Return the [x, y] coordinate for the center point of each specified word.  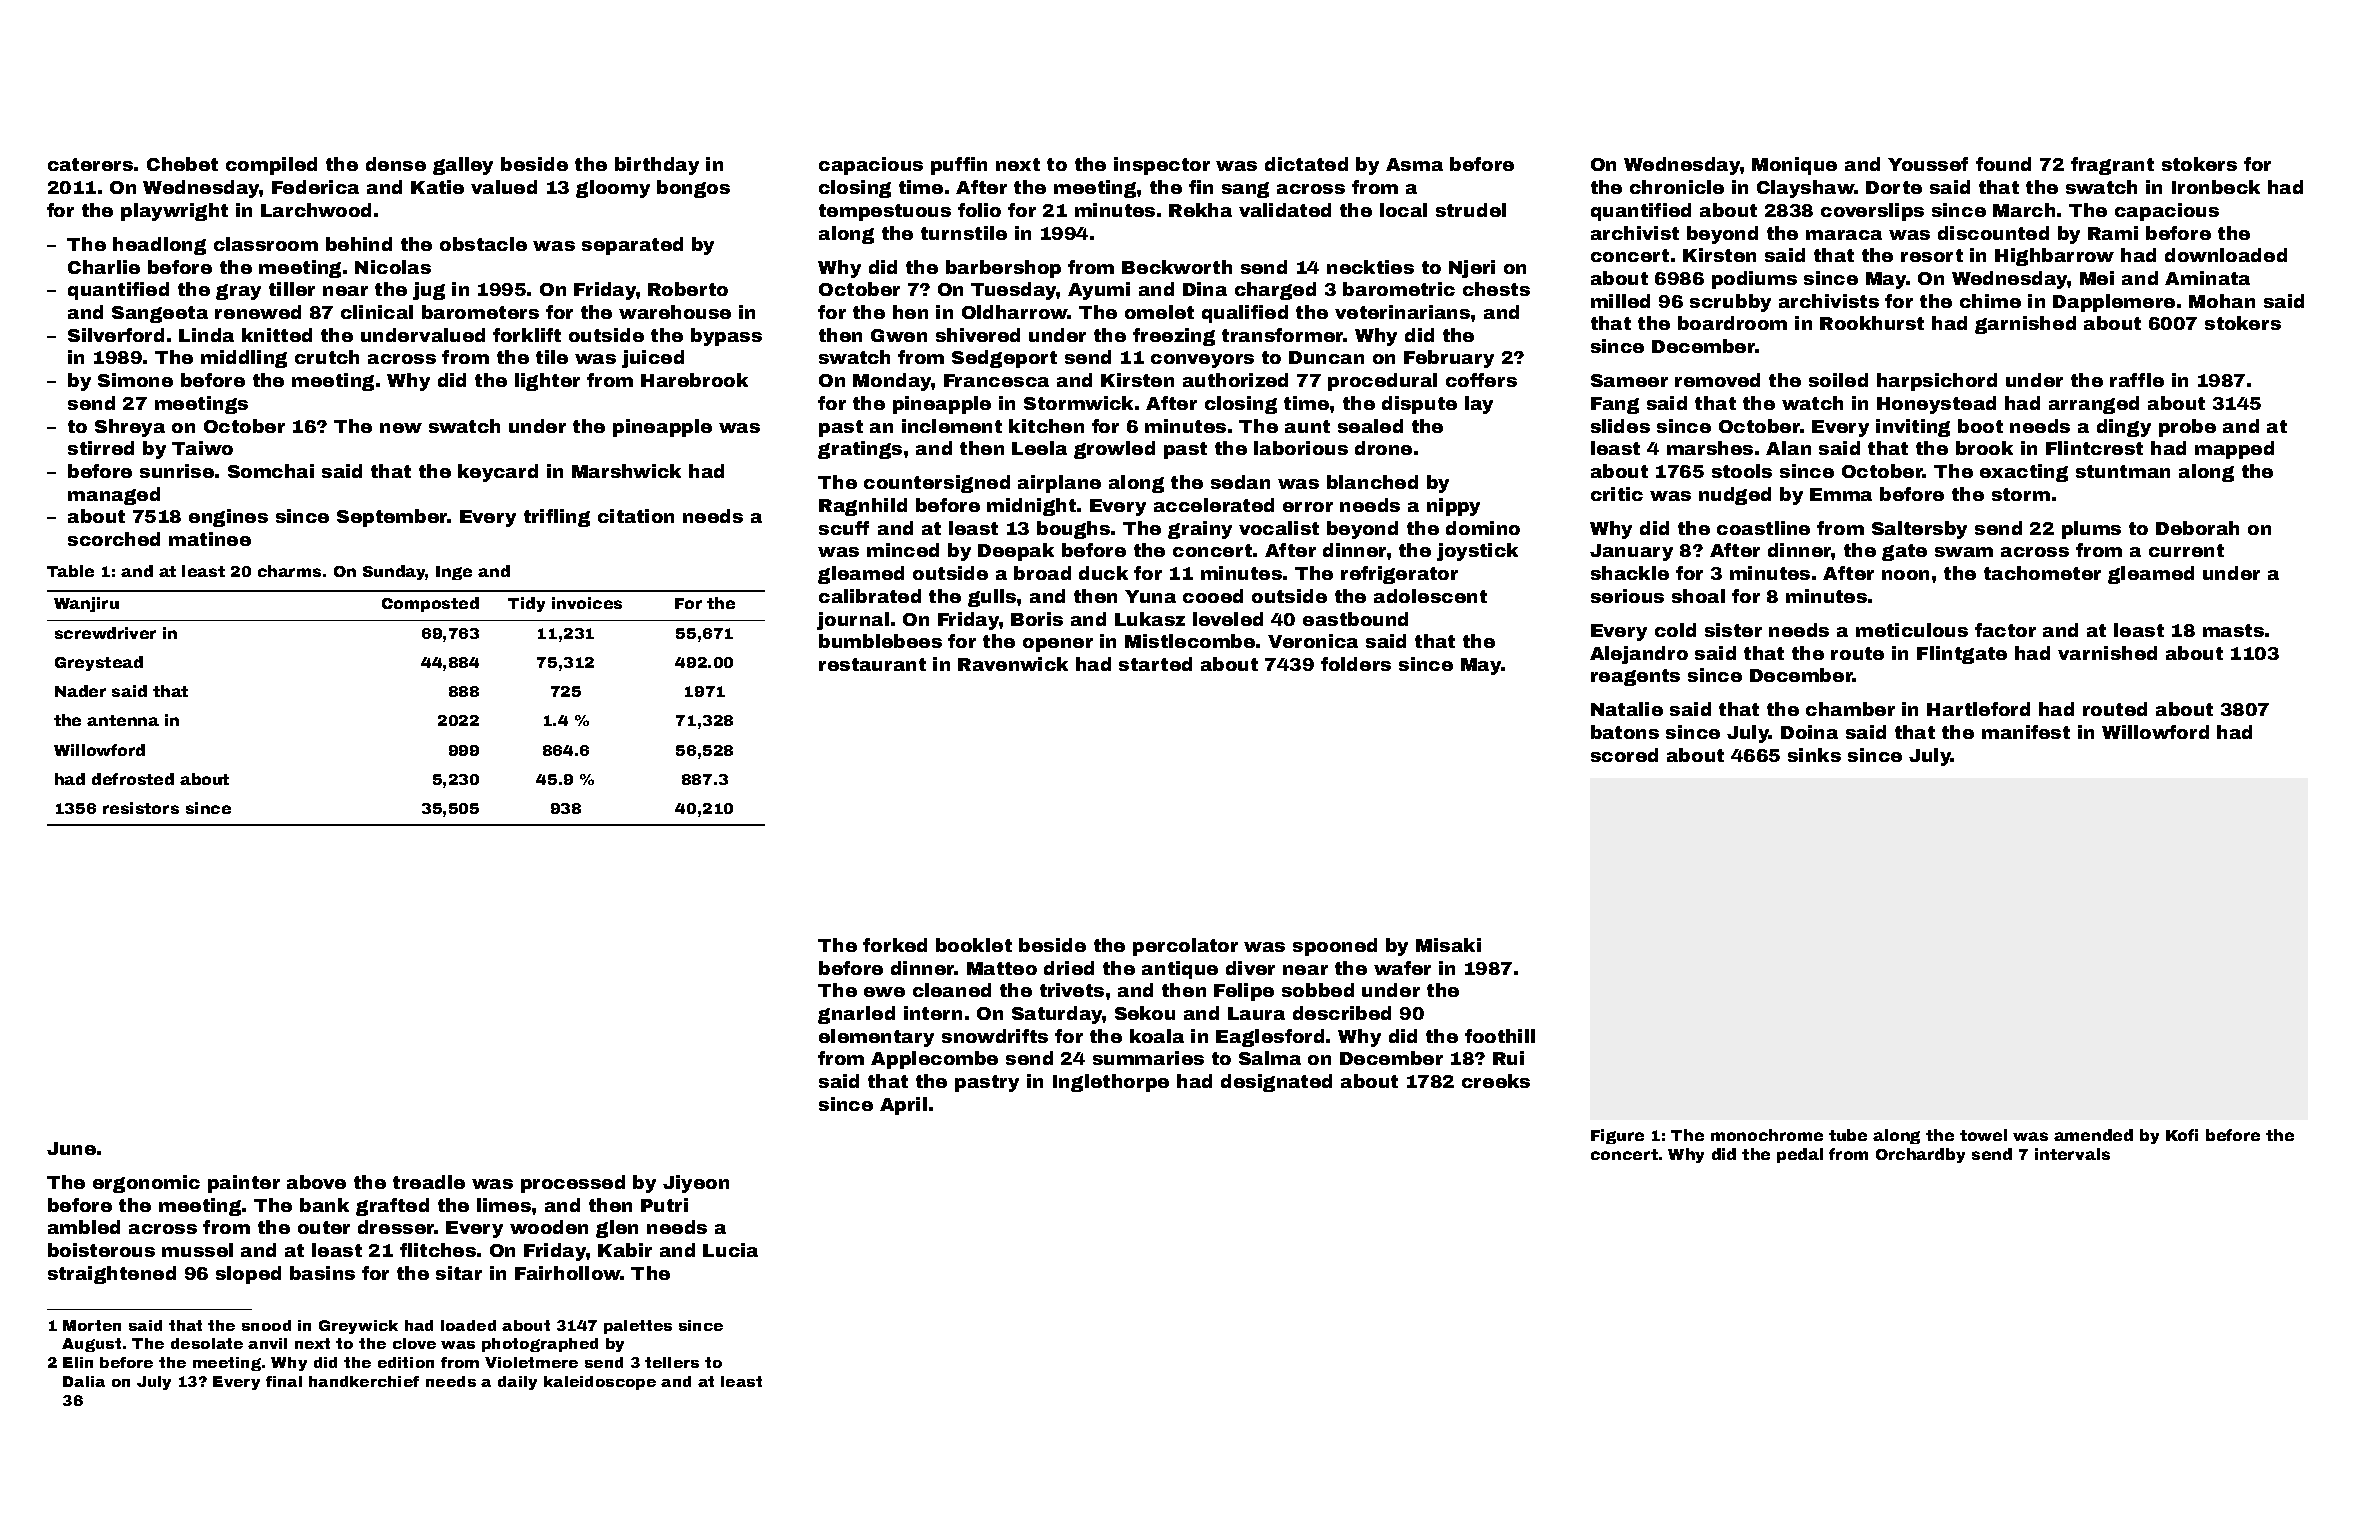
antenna [123, 720]
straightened [112, 1275]
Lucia [730, 1250]
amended [2093, 1135]
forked [895, 945]
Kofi [2182, 1135]
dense [396, 164]
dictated [1306, 164]
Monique [1794, 166]
